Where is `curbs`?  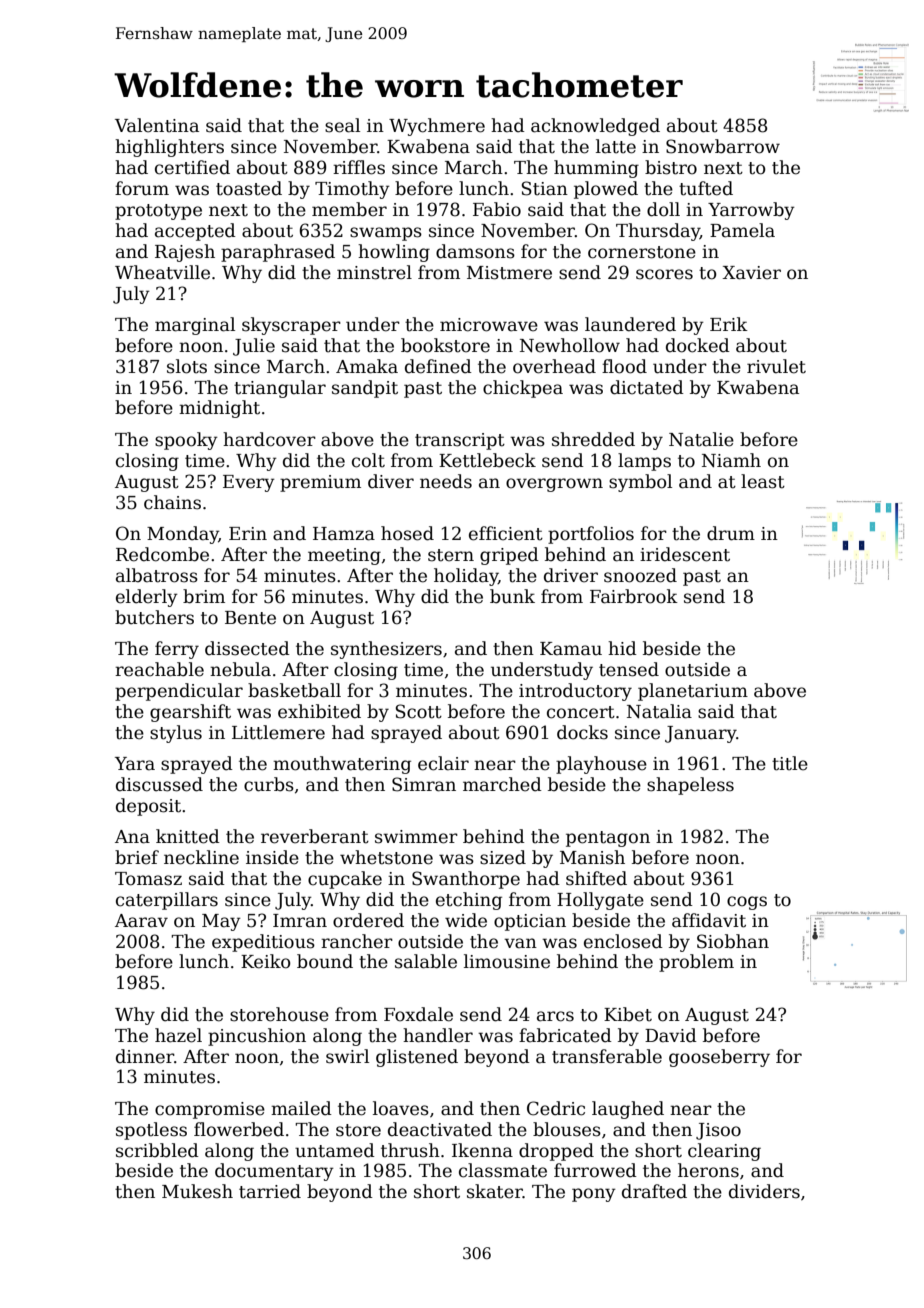
curbs is located at coordinates (269, 784).
